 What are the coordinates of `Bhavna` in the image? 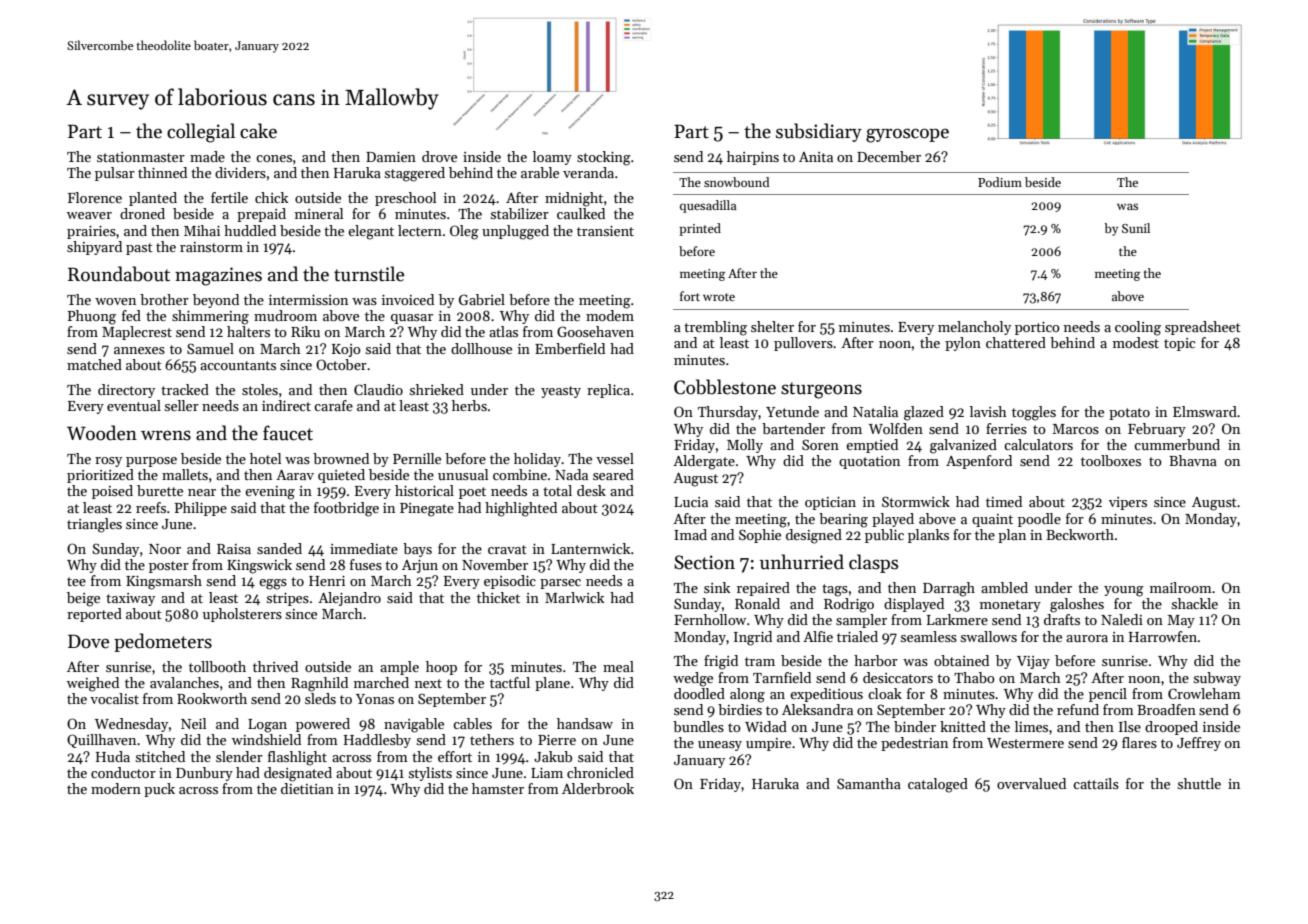 It's located at (1193, 460).
